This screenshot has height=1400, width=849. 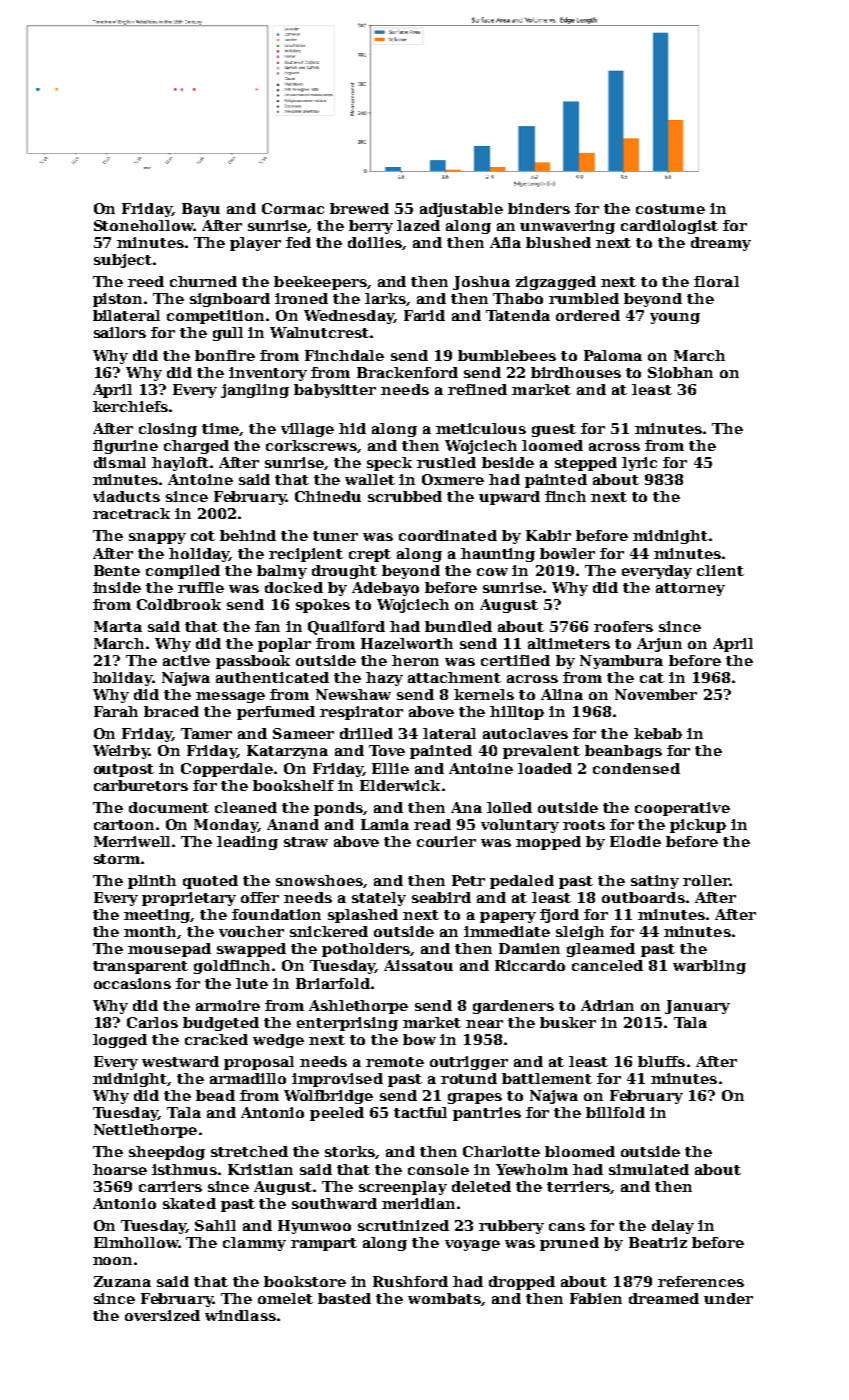 I want to click on Cormac, so click(x=293, y=208).
